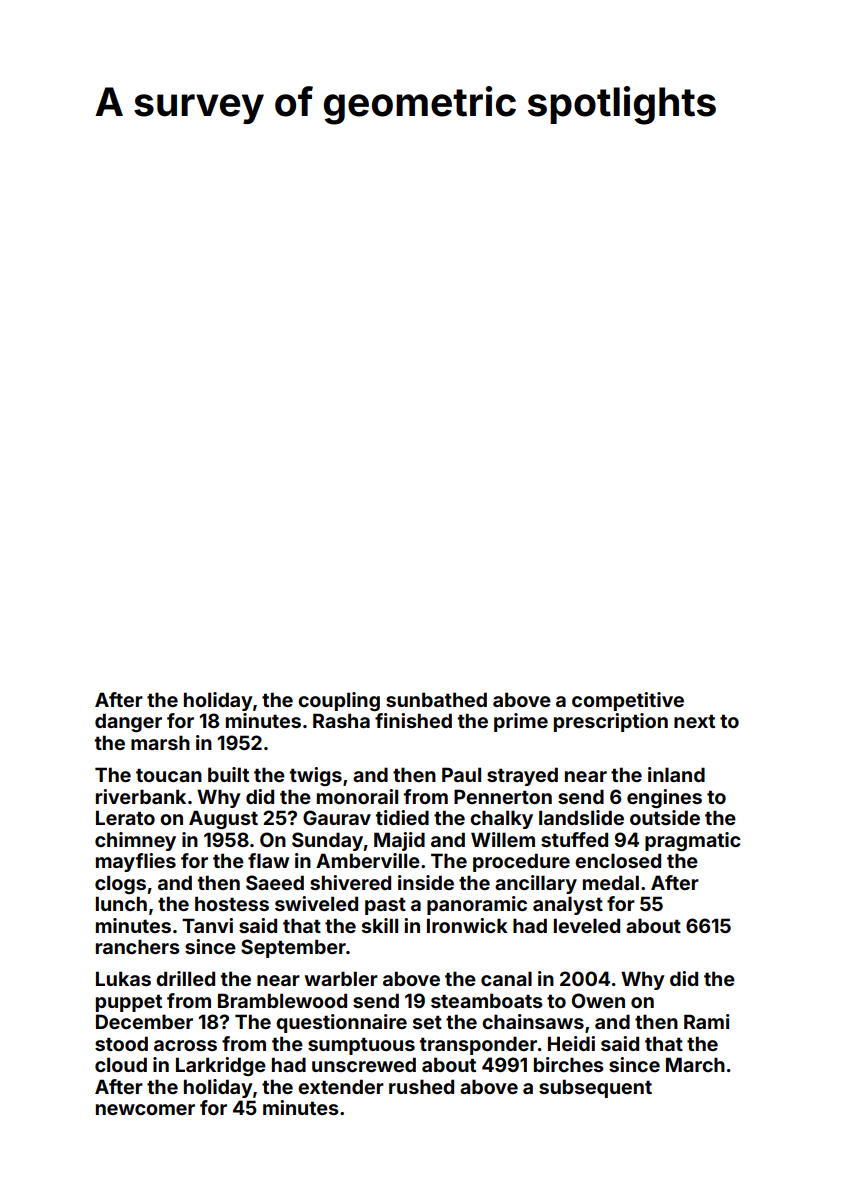 Image resolution: width=841 pixels, height=1194 pixels. Describe the element at coordinates (421, 1086) in the screenshot. I see `rushed` at that location.
